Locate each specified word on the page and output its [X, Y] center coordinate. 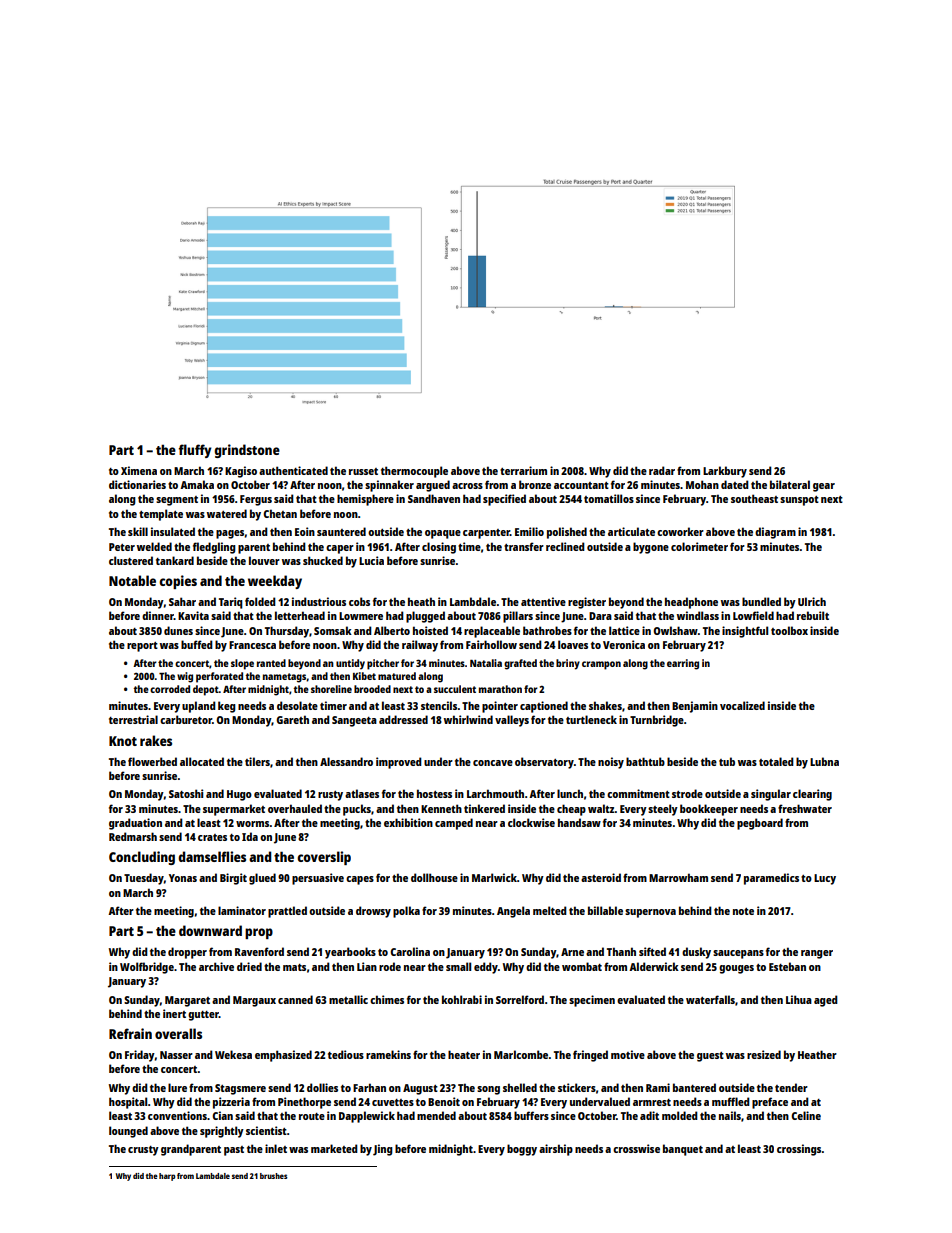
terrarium [523, 470]
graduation [135, 824]
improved [399, 763]
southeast [754, 498]
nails [730, 1115]
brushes [274, 1176]
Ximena [139, 470]
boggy [522, 1150]
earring [683, 664]
